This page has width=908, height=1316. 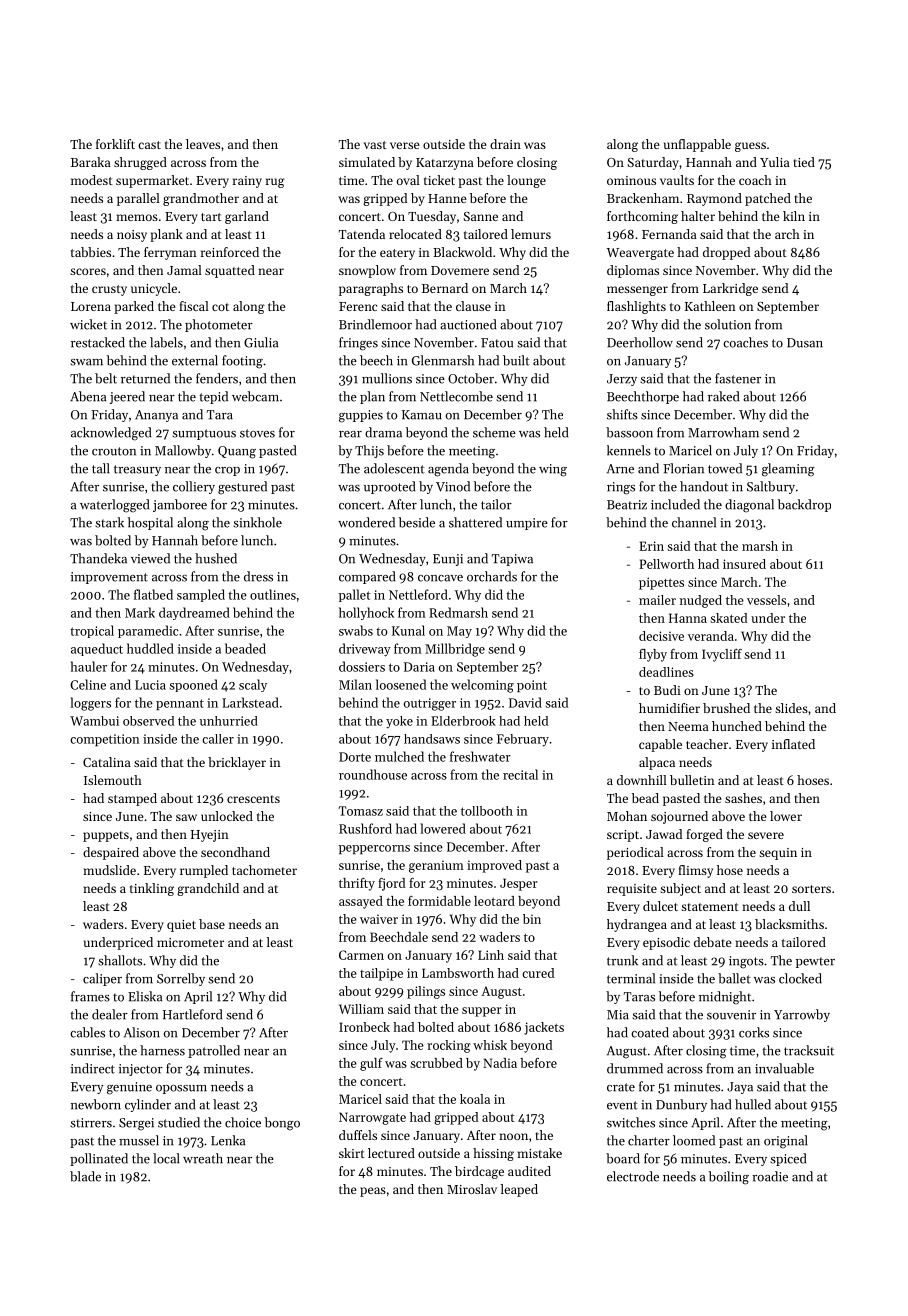 I want to click on local, so click(x=166, y=1158).
